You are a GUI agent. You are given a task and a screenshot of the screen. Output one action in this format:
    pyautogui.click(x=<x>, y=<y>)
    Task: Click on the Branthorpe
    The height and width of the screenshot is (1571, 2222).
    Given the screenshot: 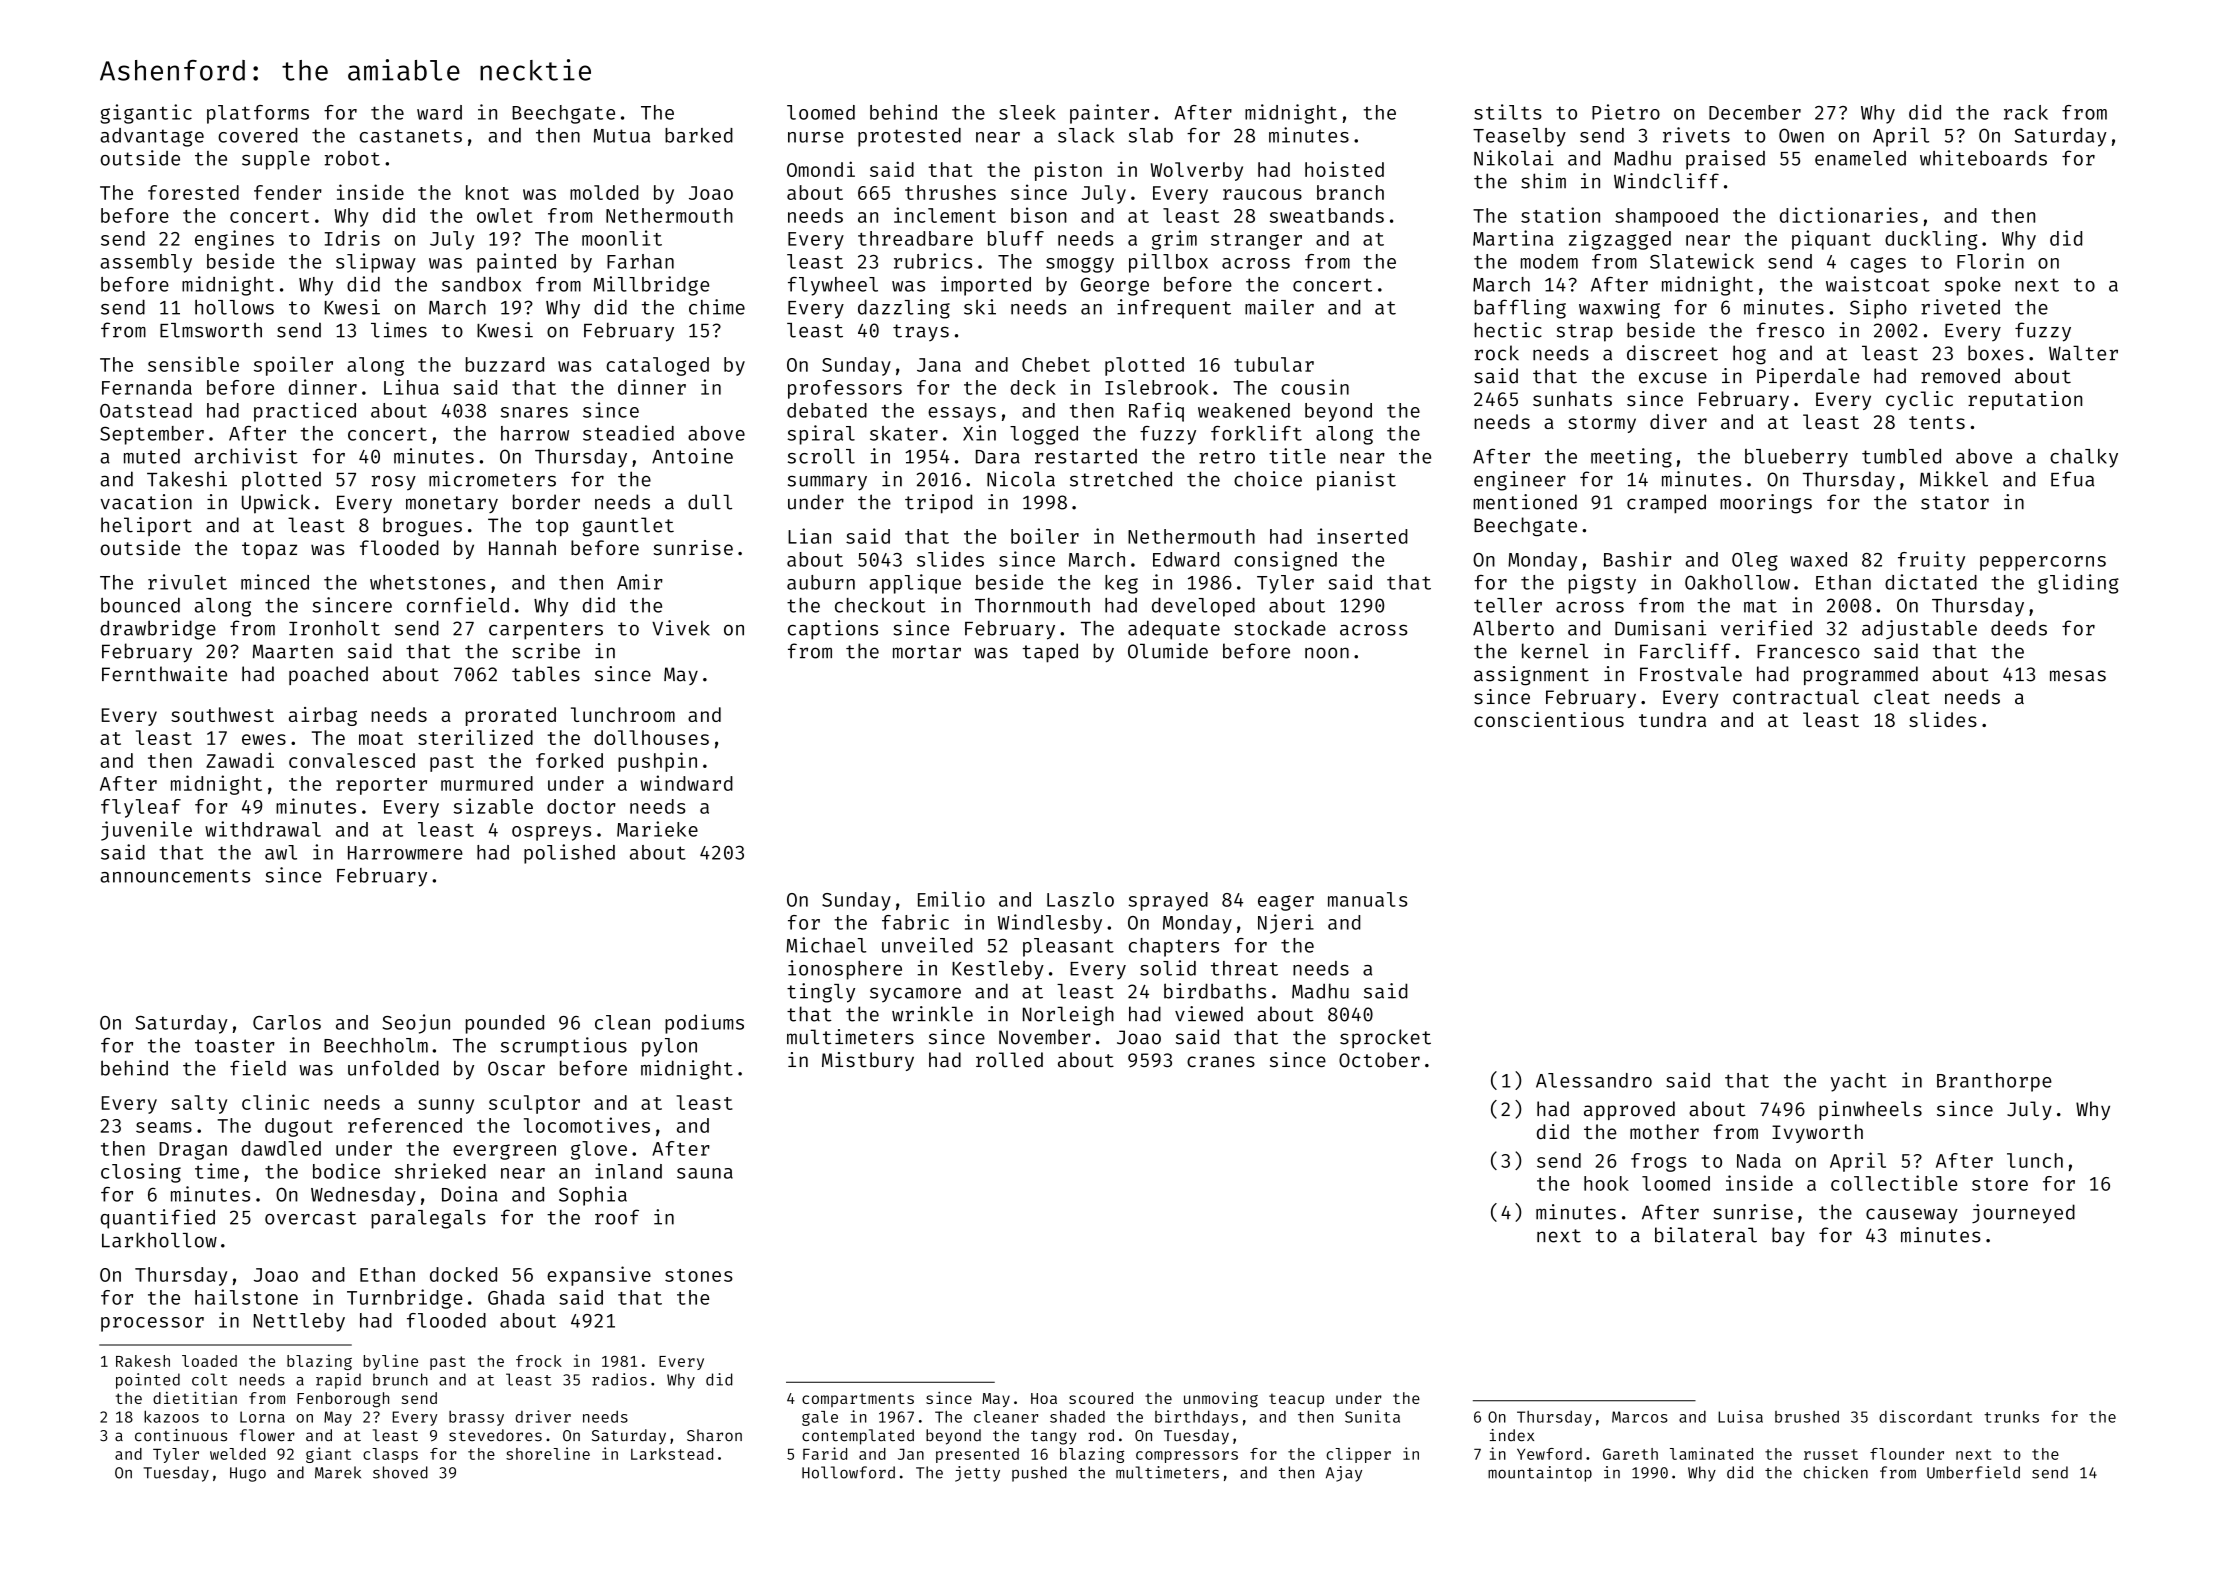 What is the action you would take?
    pyautogui.click(x=1994, y=1082)
